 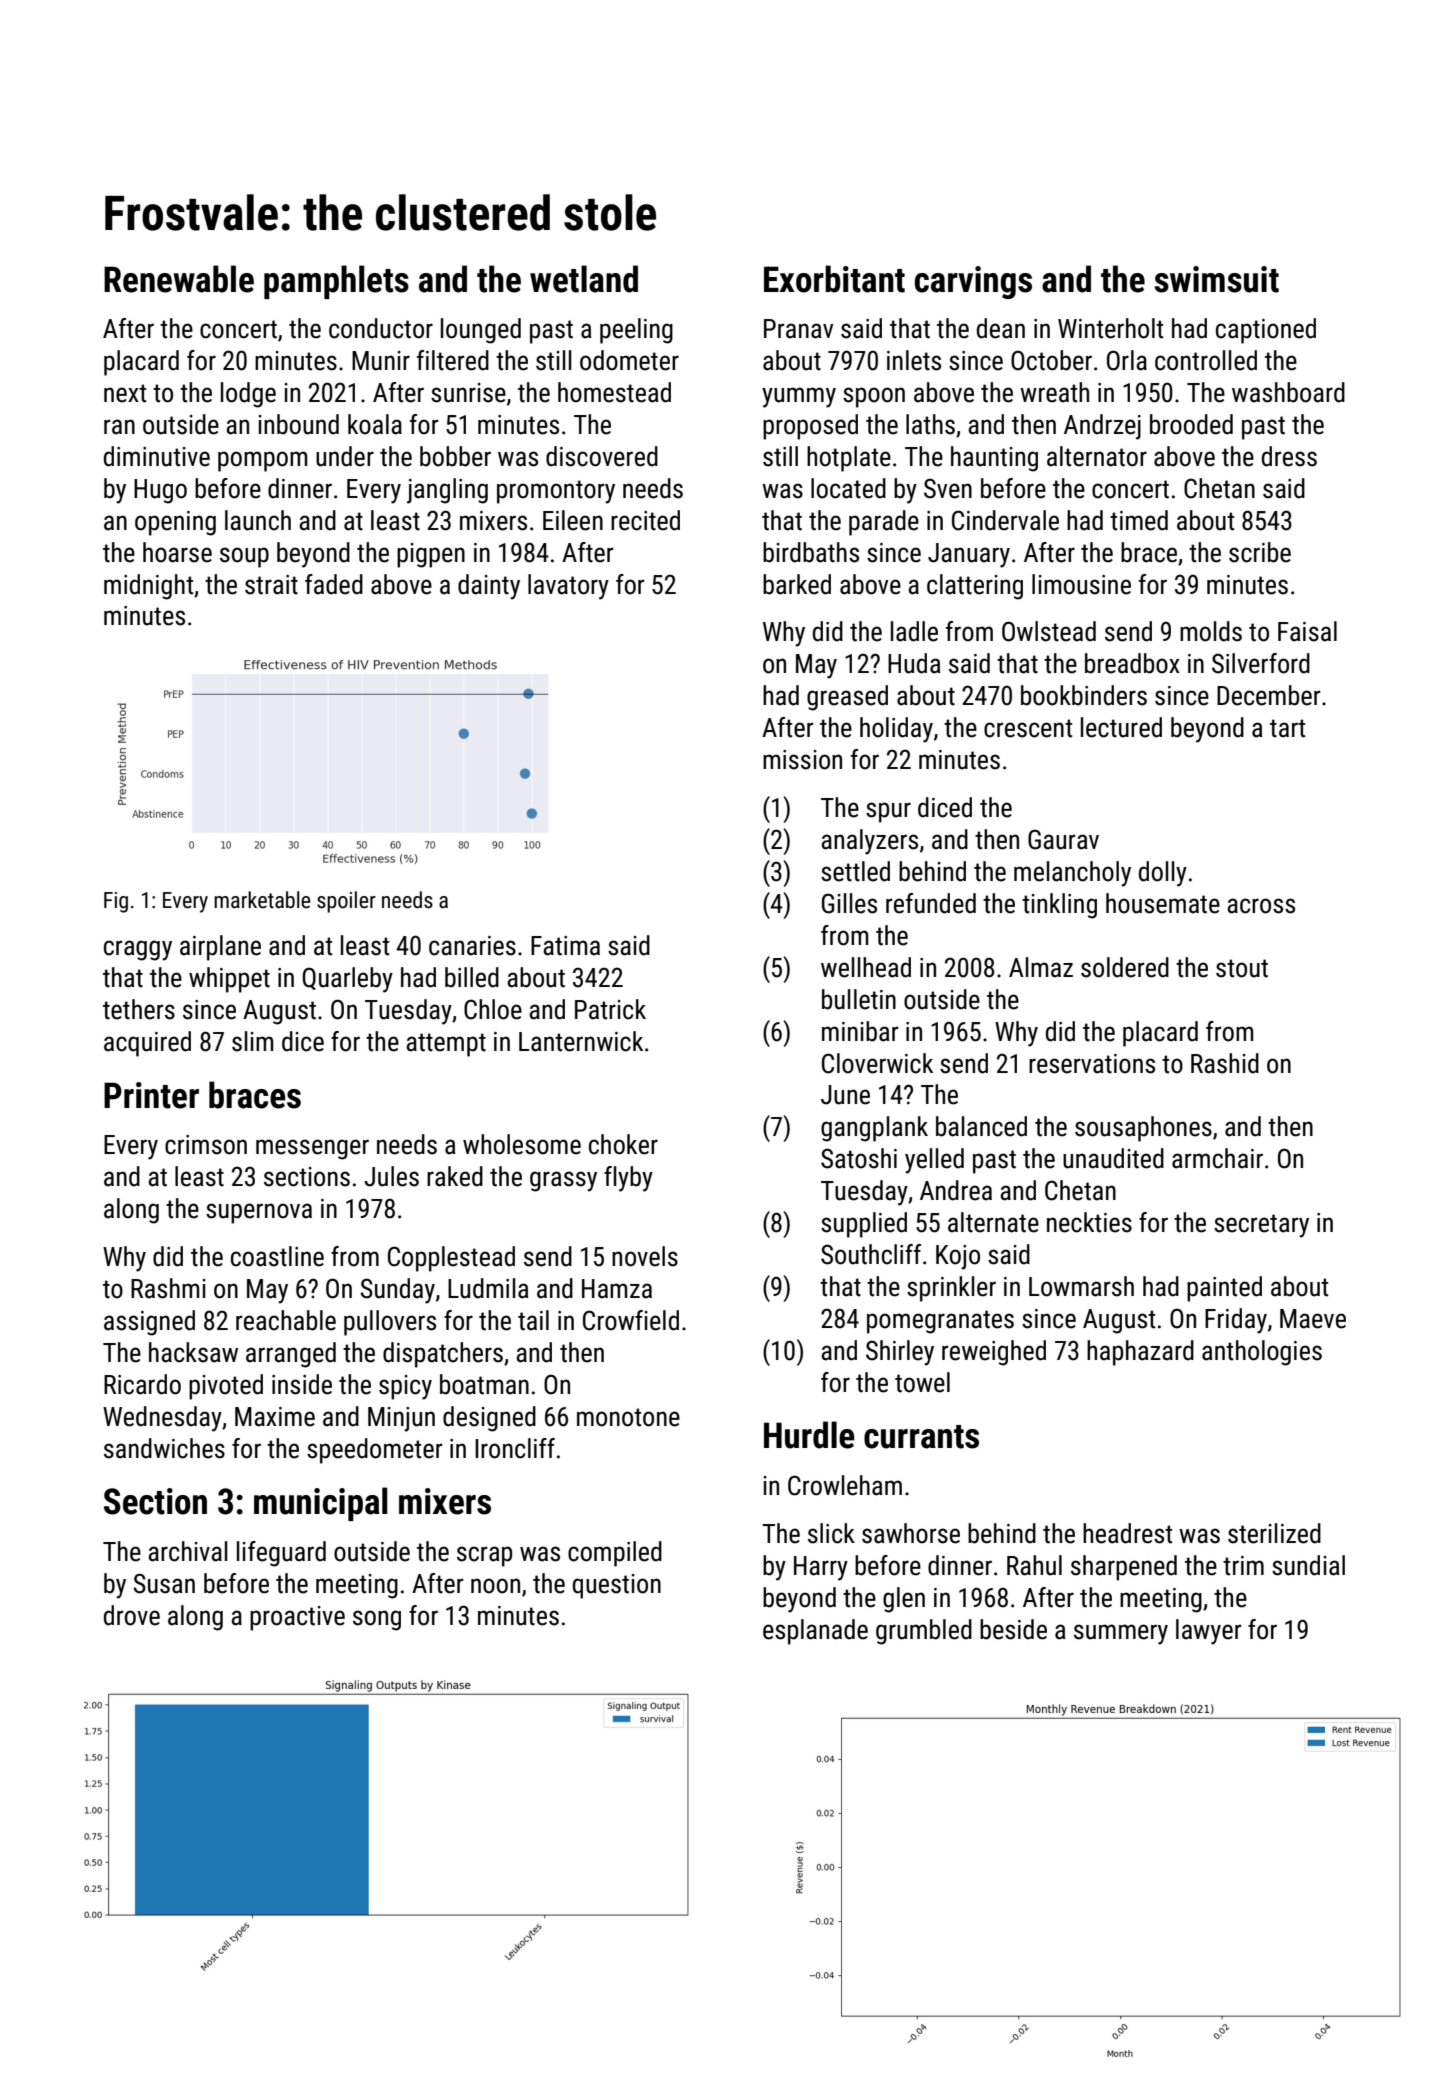 What do you see at coordinates (629, 360) in the screenshot?
I see `odometer` at bounding box center [629, 360].
